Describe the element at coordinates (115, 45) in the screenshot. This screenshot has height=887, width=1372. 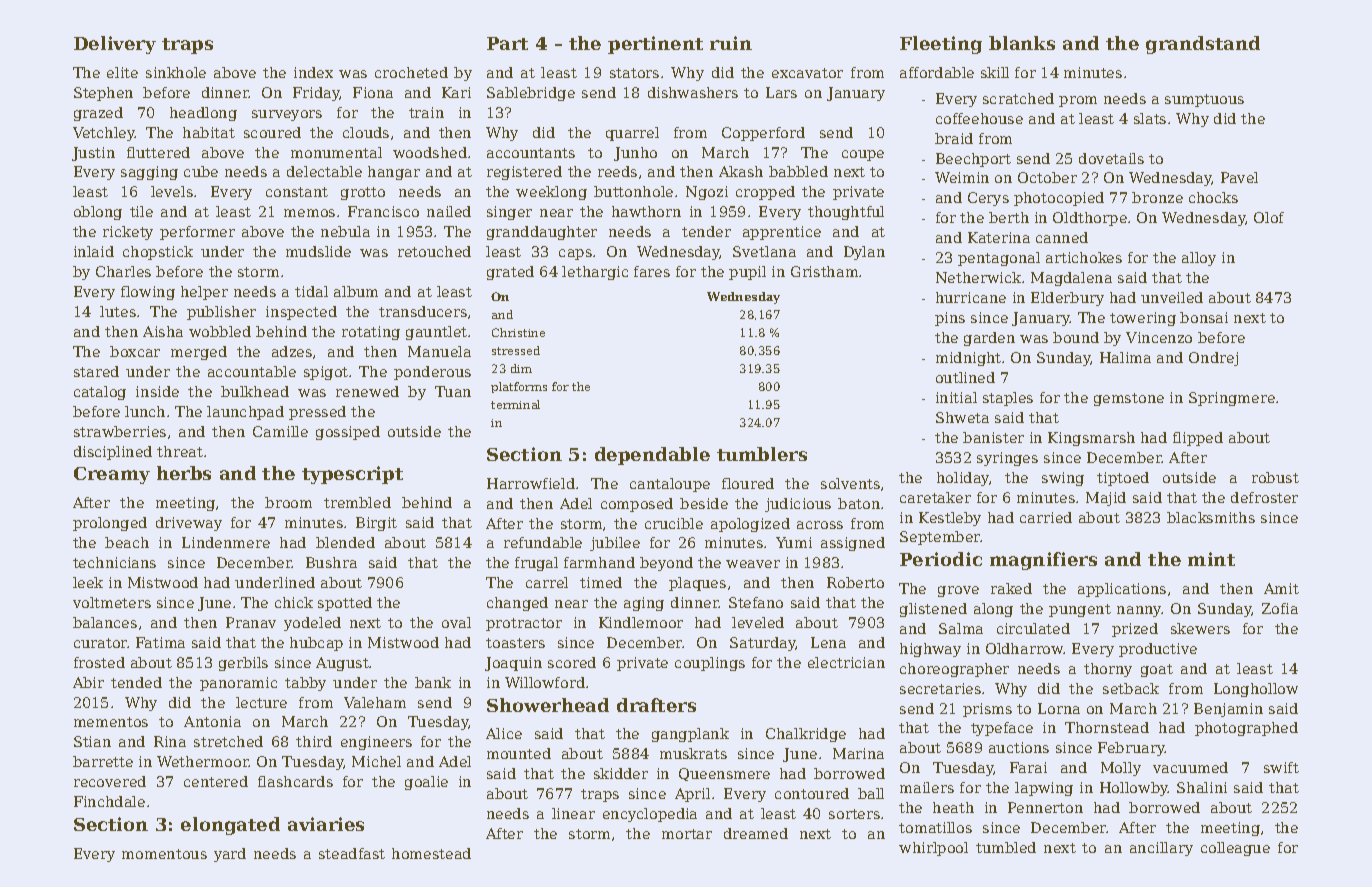
I see `Delivery` at that location.
